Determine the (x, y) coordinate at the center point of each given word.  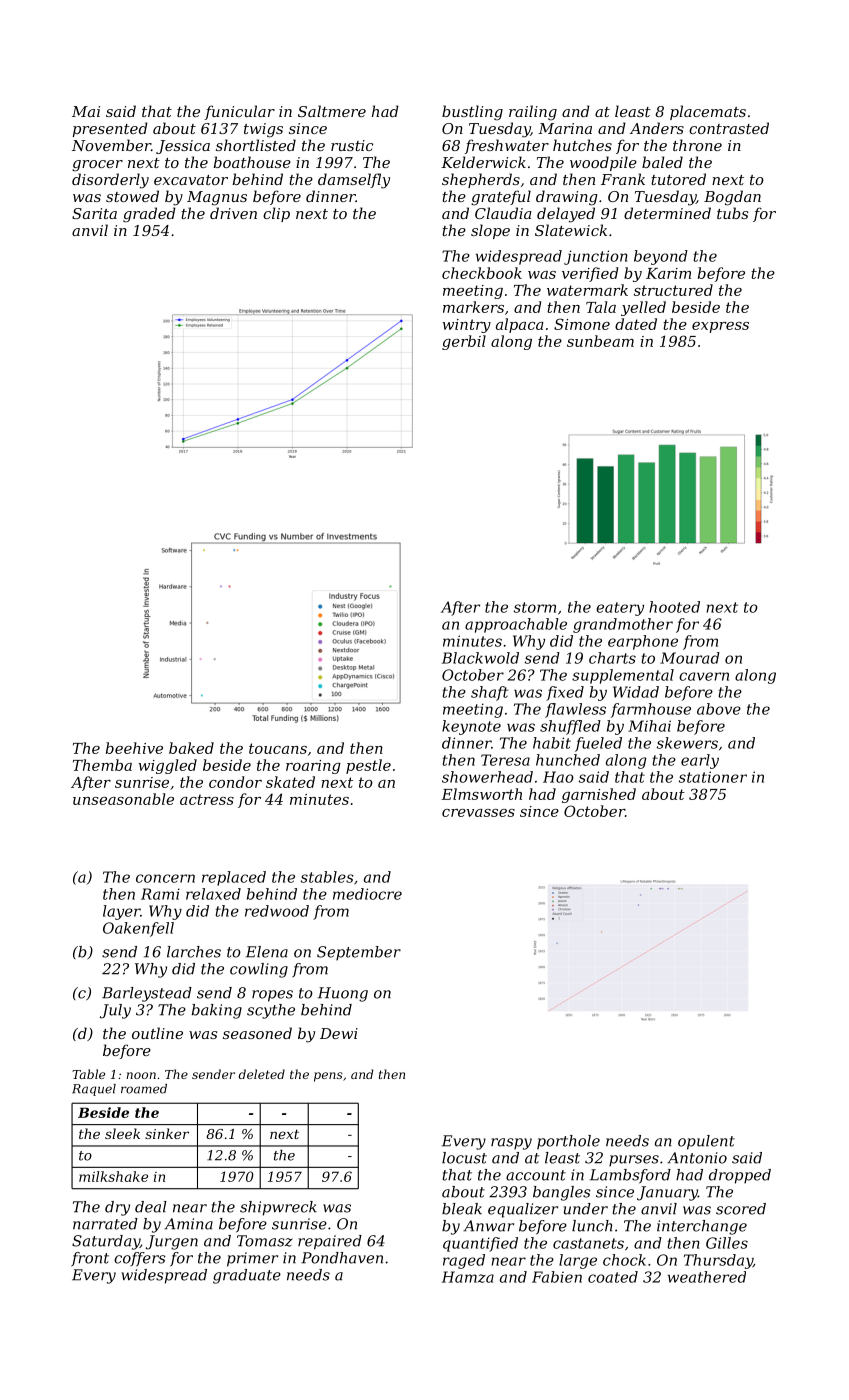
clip (276, 214)
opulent (706, 1142)
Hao (558, 777)
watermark (587, 290)
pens (328, 1077)
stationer (713, 777)
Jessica (183, 147)
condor (235, 782)
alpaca (520, 325)
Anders (657, 128)
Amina (188, 1224)
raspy (511, 1144)
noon (141, 1075)
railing (533, 113)
